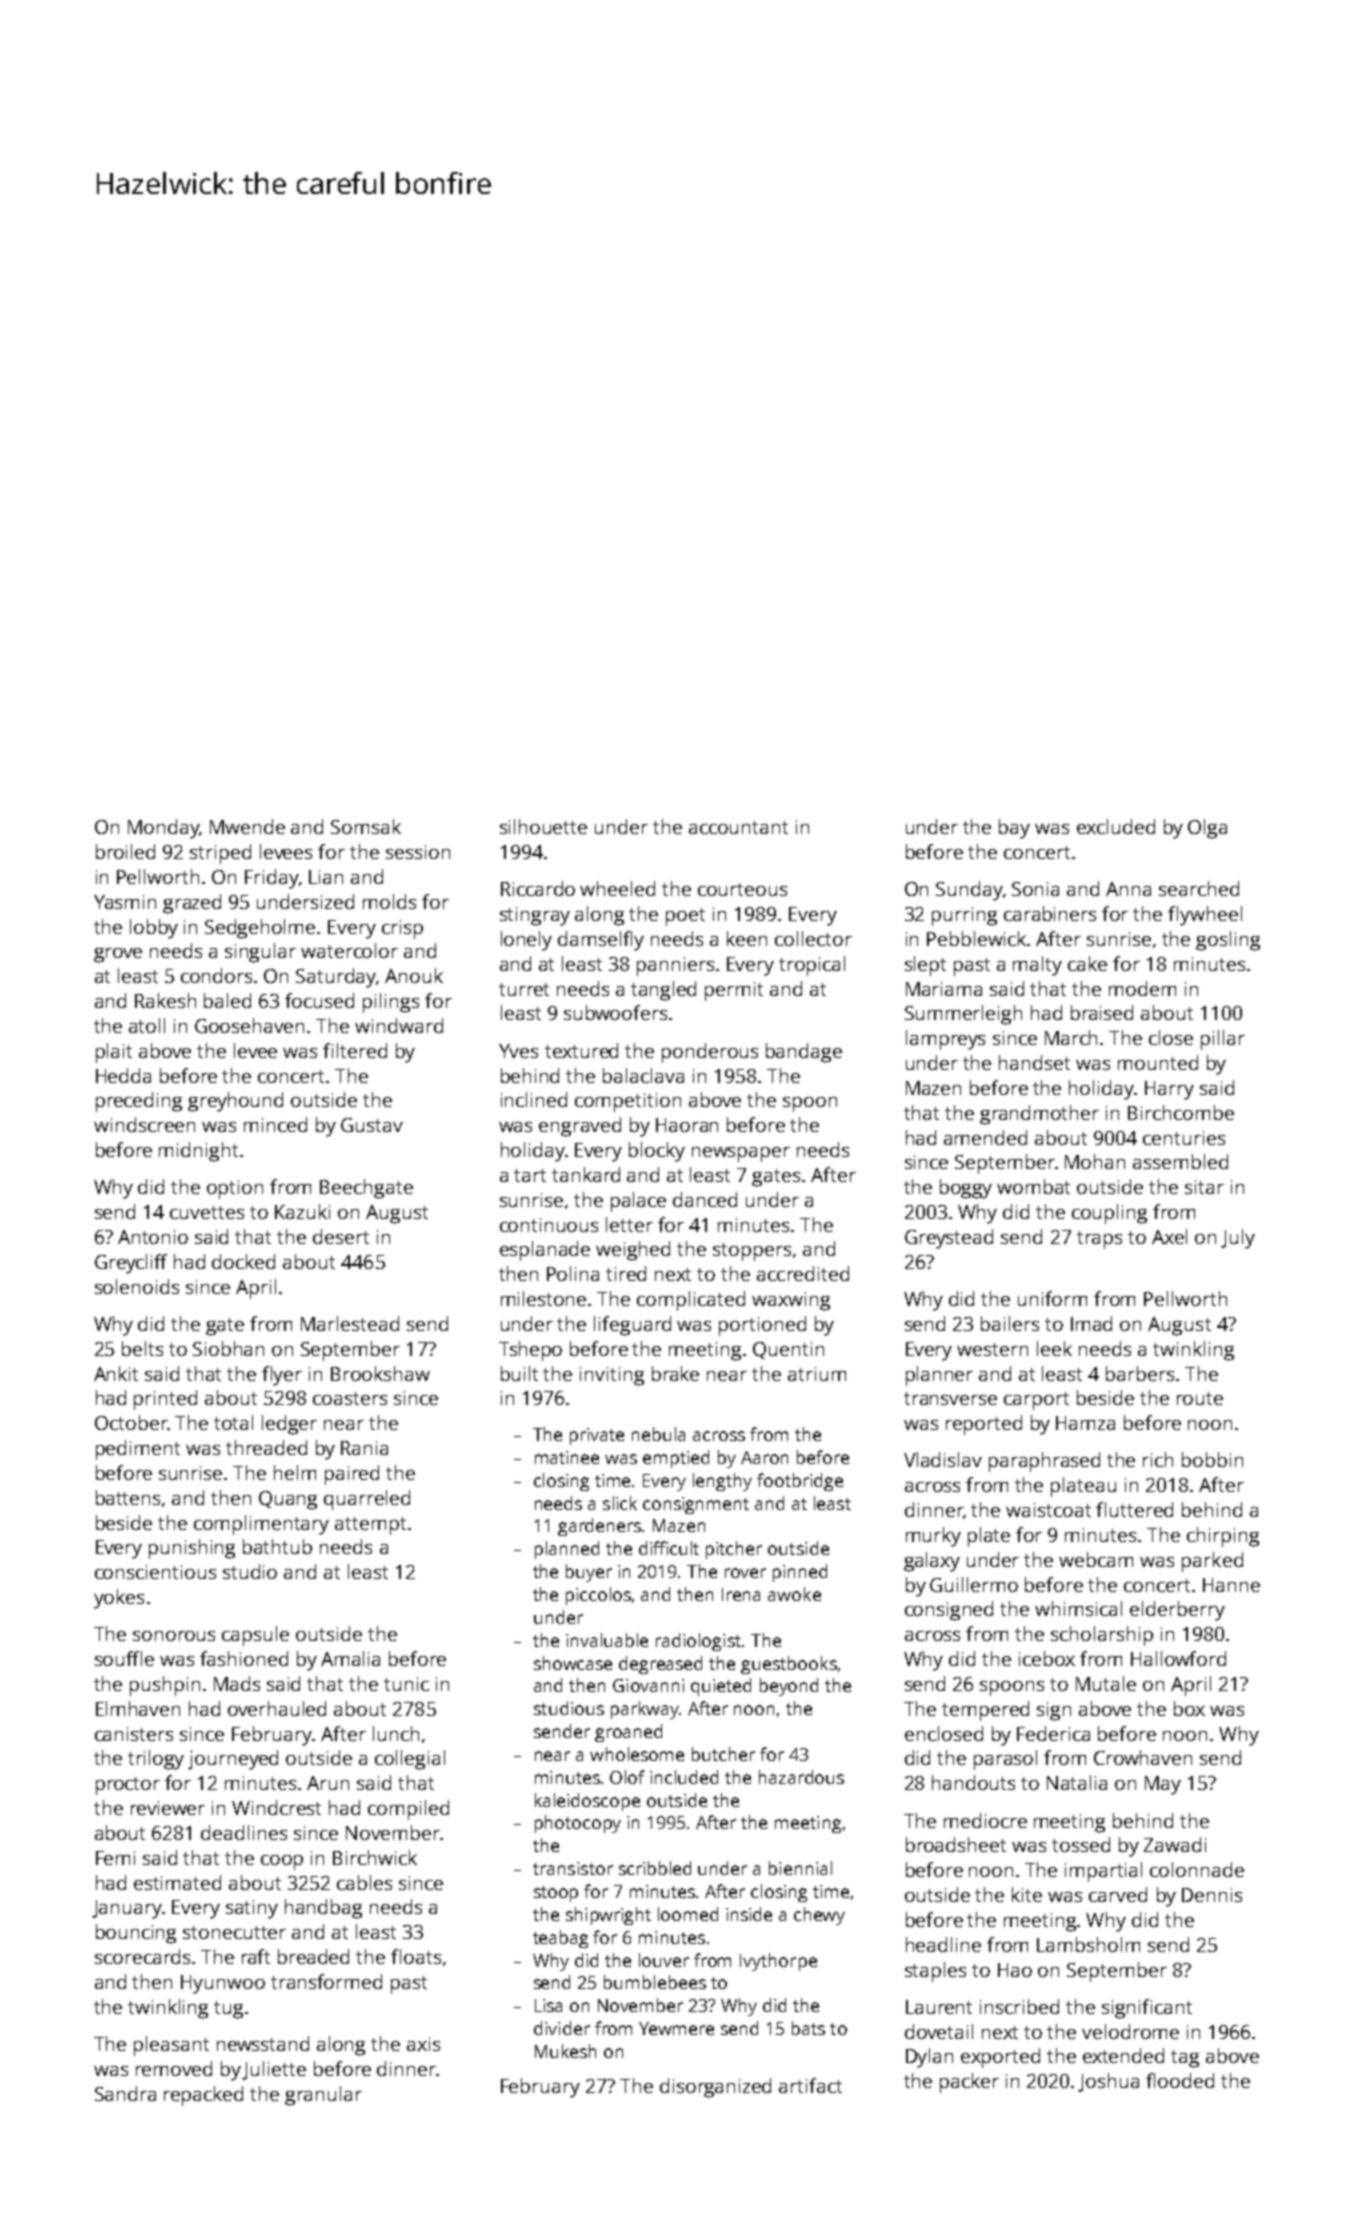  What do you see at coordinates (819, 1916) in the screenshot?
I see `chewy` at bounding box center [819, 1916].
